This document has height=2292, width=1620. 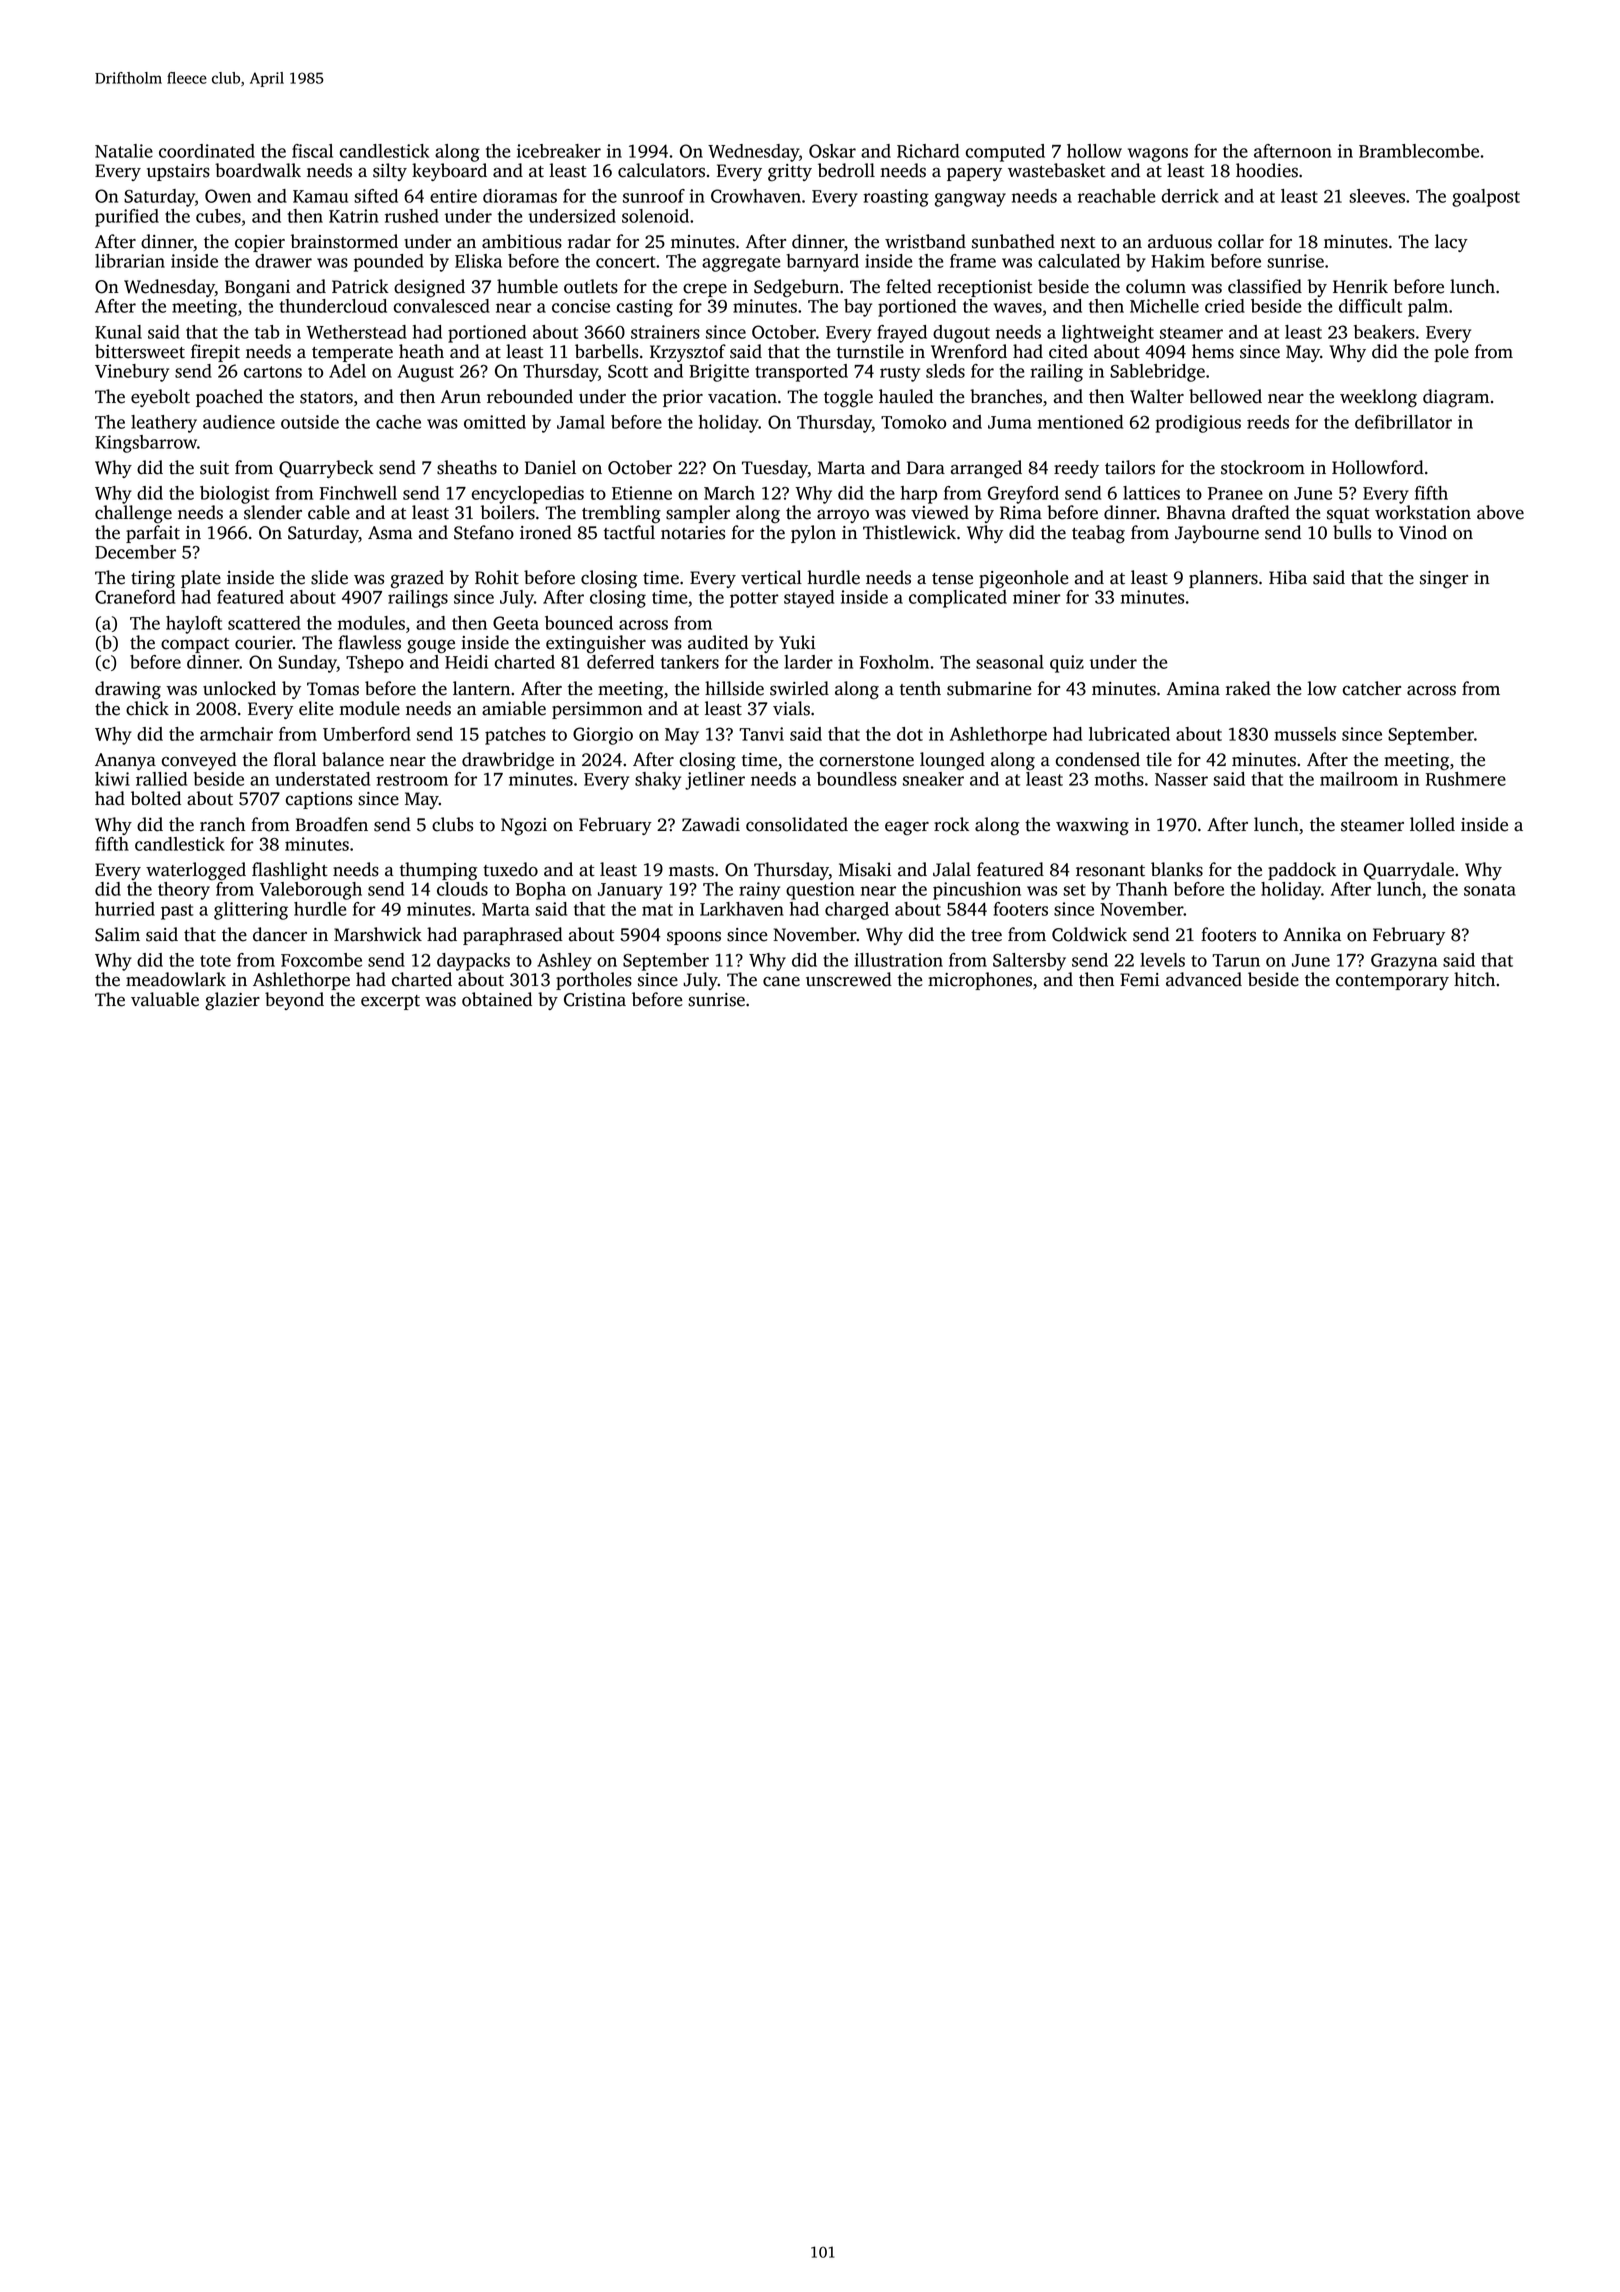 I want to click on computed, so click(x=1005, y=153).
